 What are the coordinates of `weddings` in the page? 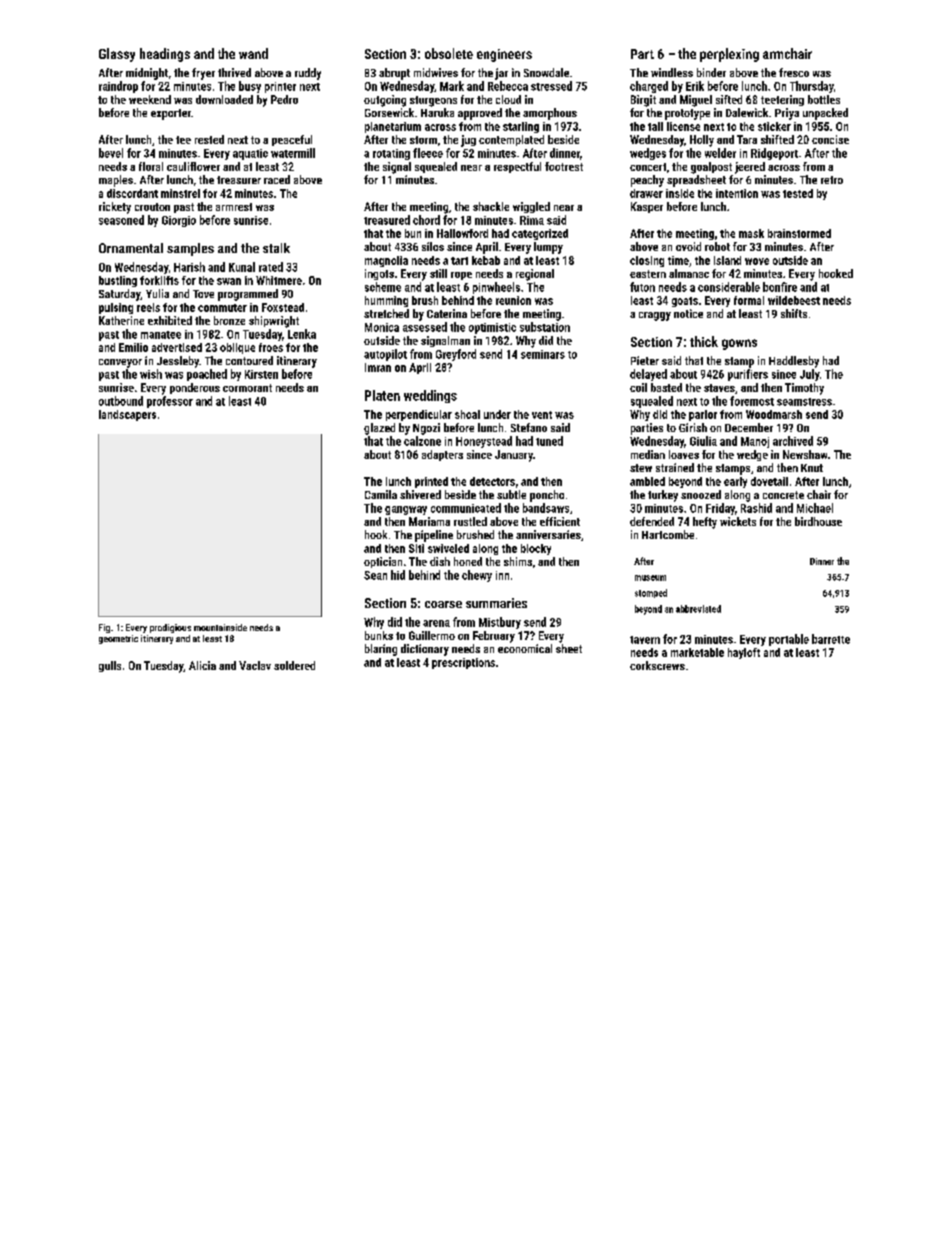 It's located at (430, 396).
